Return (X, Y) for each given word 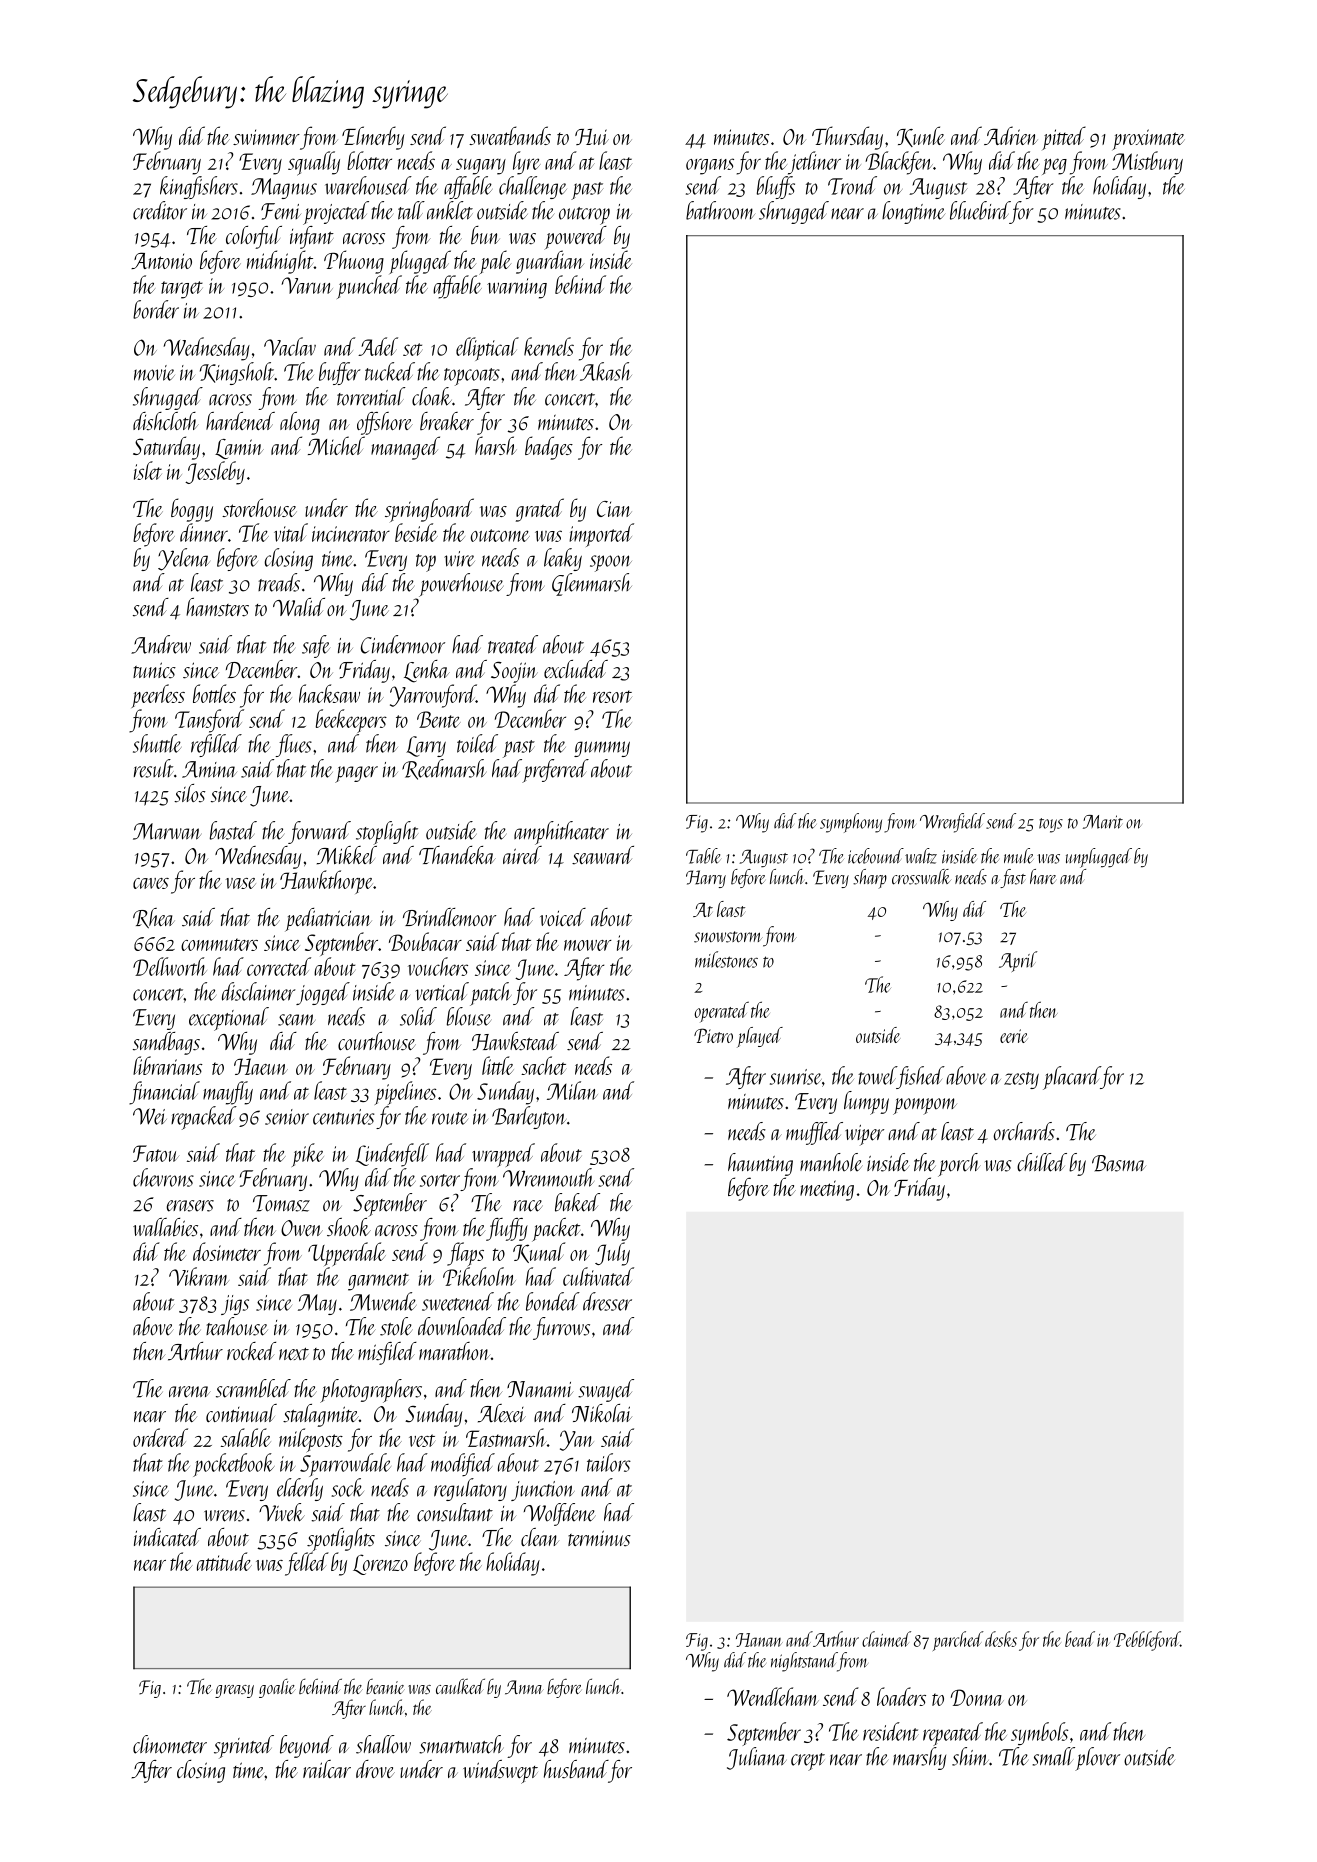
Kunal (539, 1252)
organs (710, 166)
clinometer (170, 1744)
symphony (851, 823)
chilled (1042, 1162)
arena (190, 1392)
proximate (1149, 139)
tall (411, 210)
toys (1051, 825)
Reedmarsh (444, 769)
